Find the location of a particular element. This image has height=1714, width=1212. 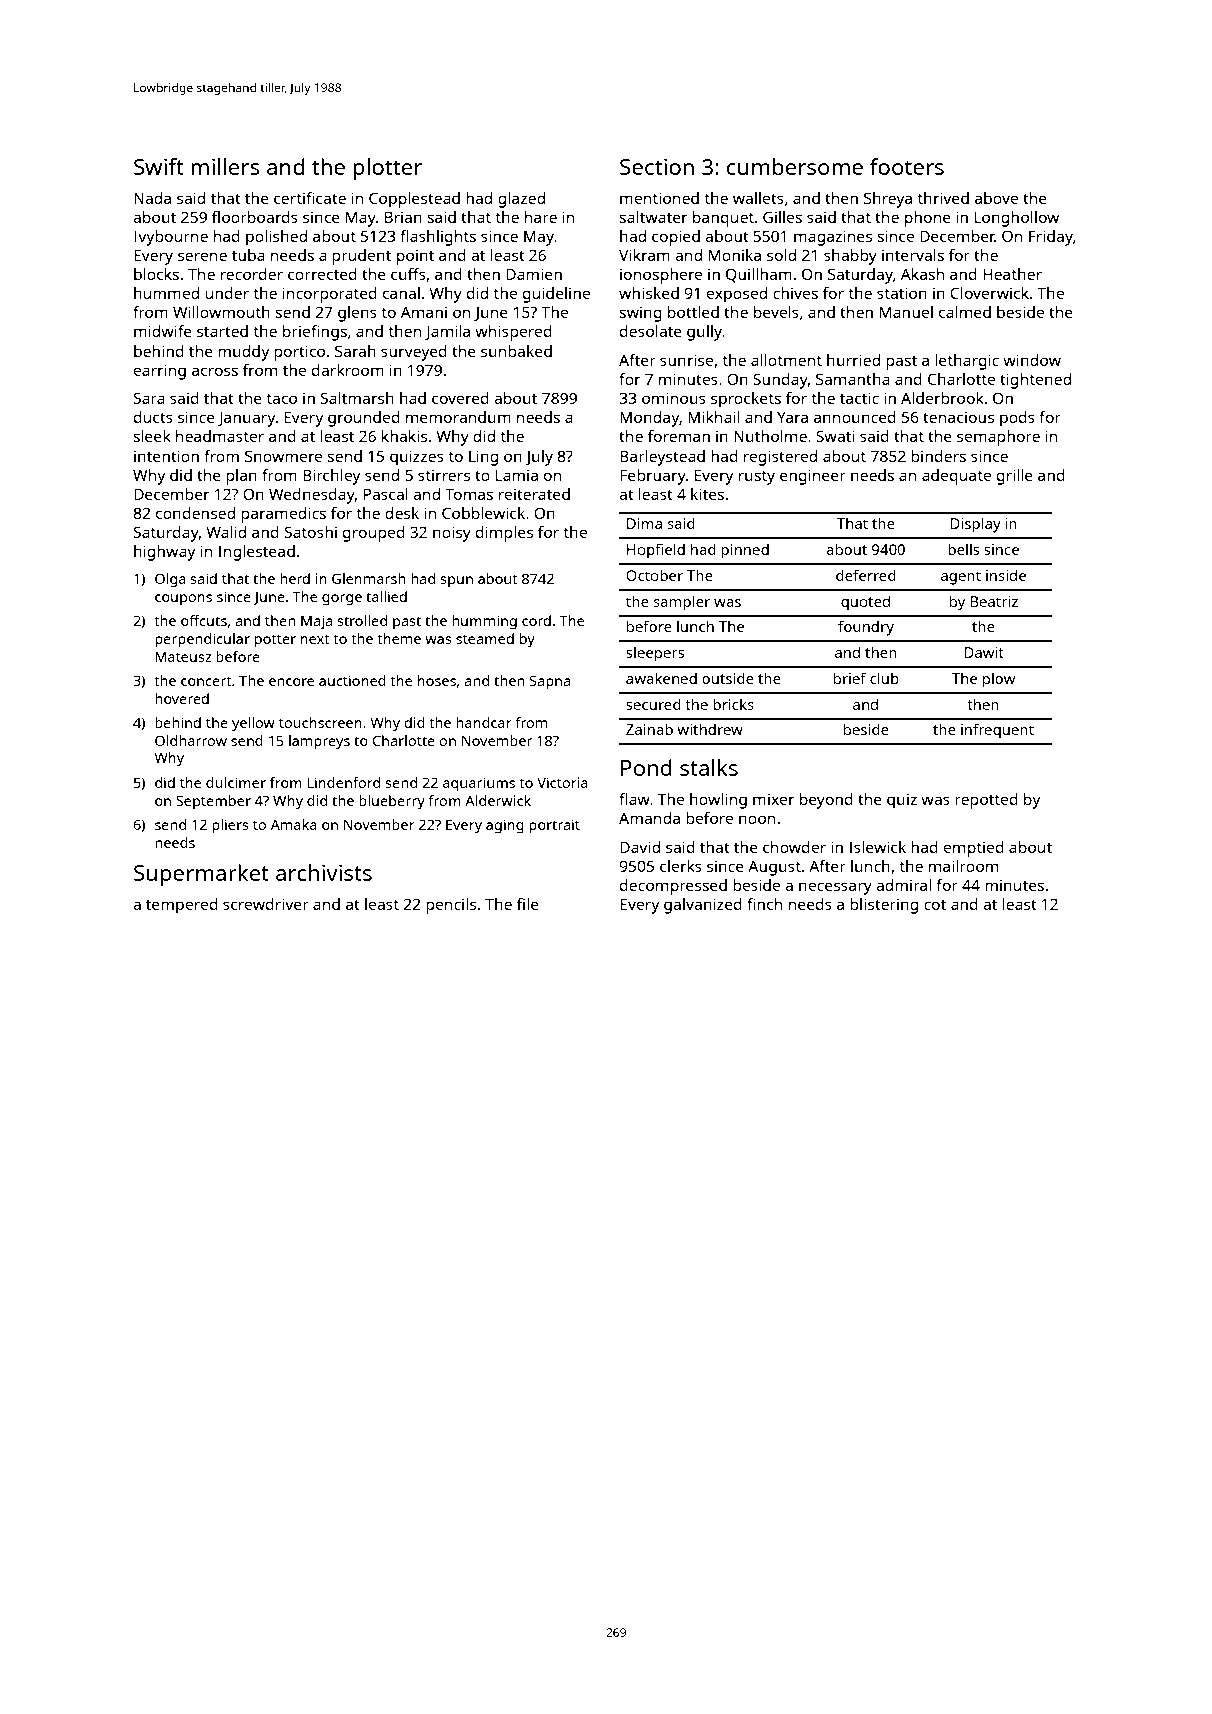

secured is located at coordinates (653, 704).
